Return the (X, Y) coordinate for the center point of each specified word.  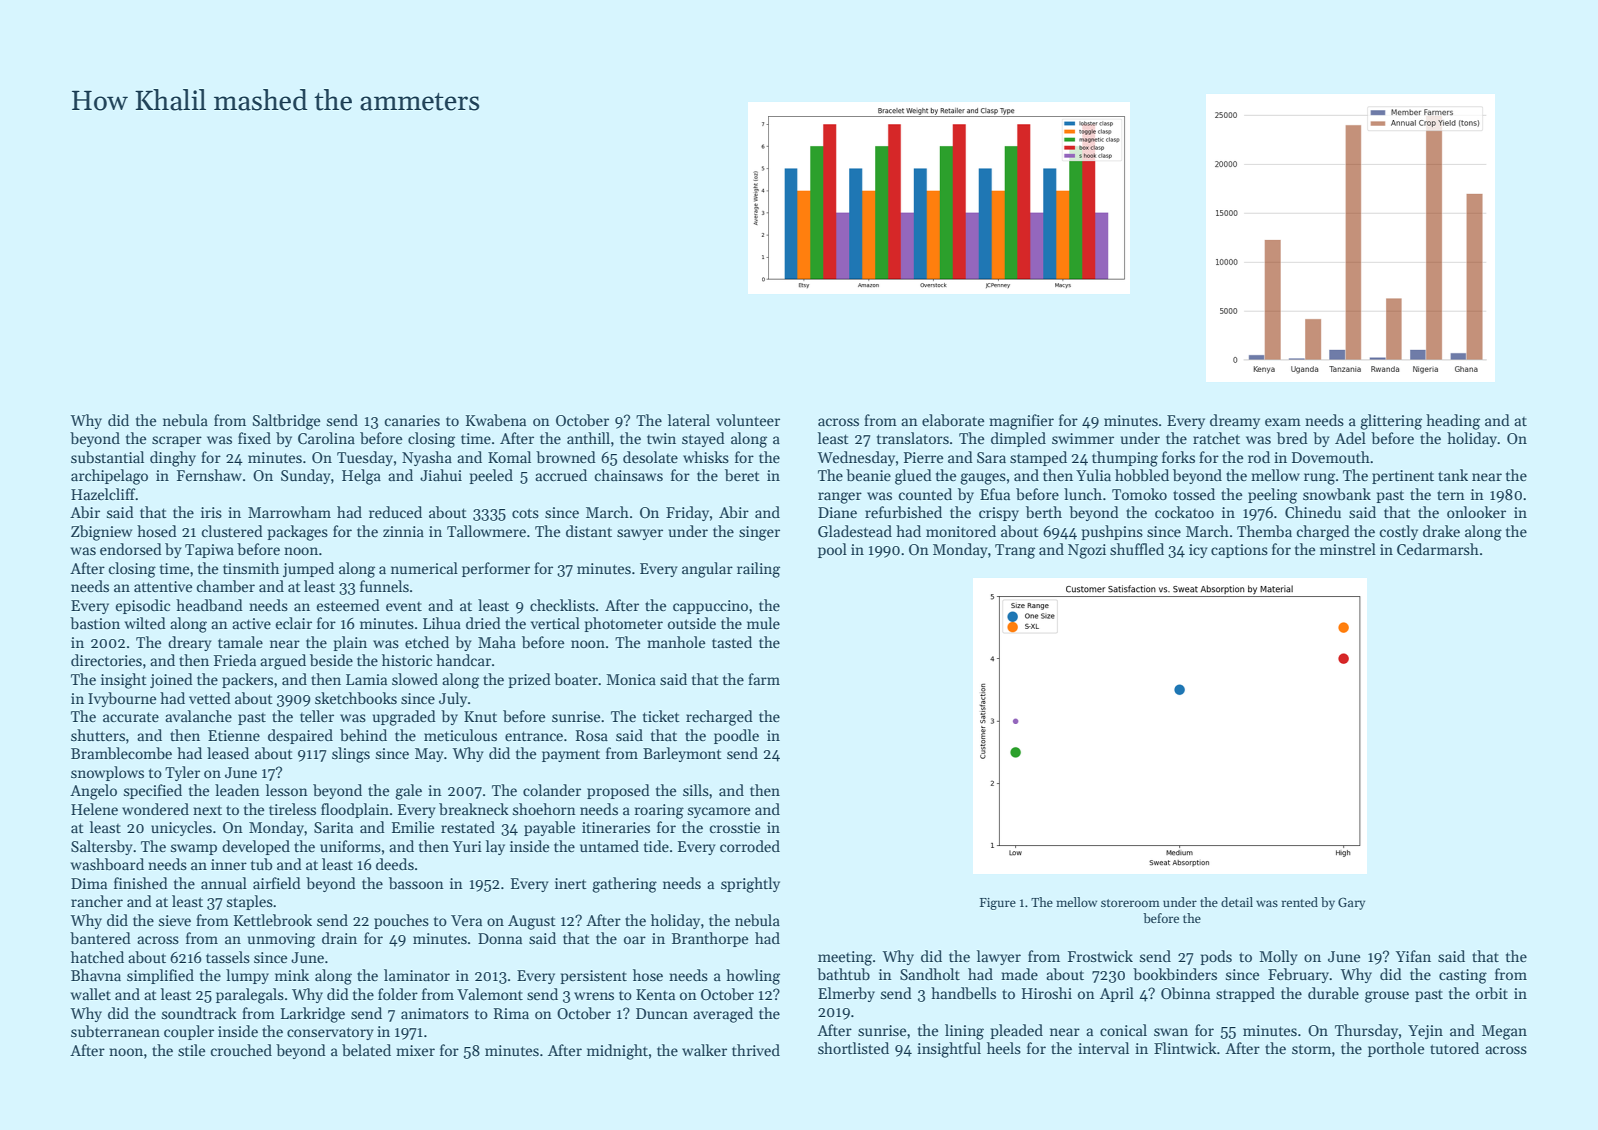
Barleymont (682, 754)
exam (1283, 422)
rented (1299, 902)
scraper (177, 441)
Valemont (490, 994)
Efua (995, 494)
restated (468, 827)
